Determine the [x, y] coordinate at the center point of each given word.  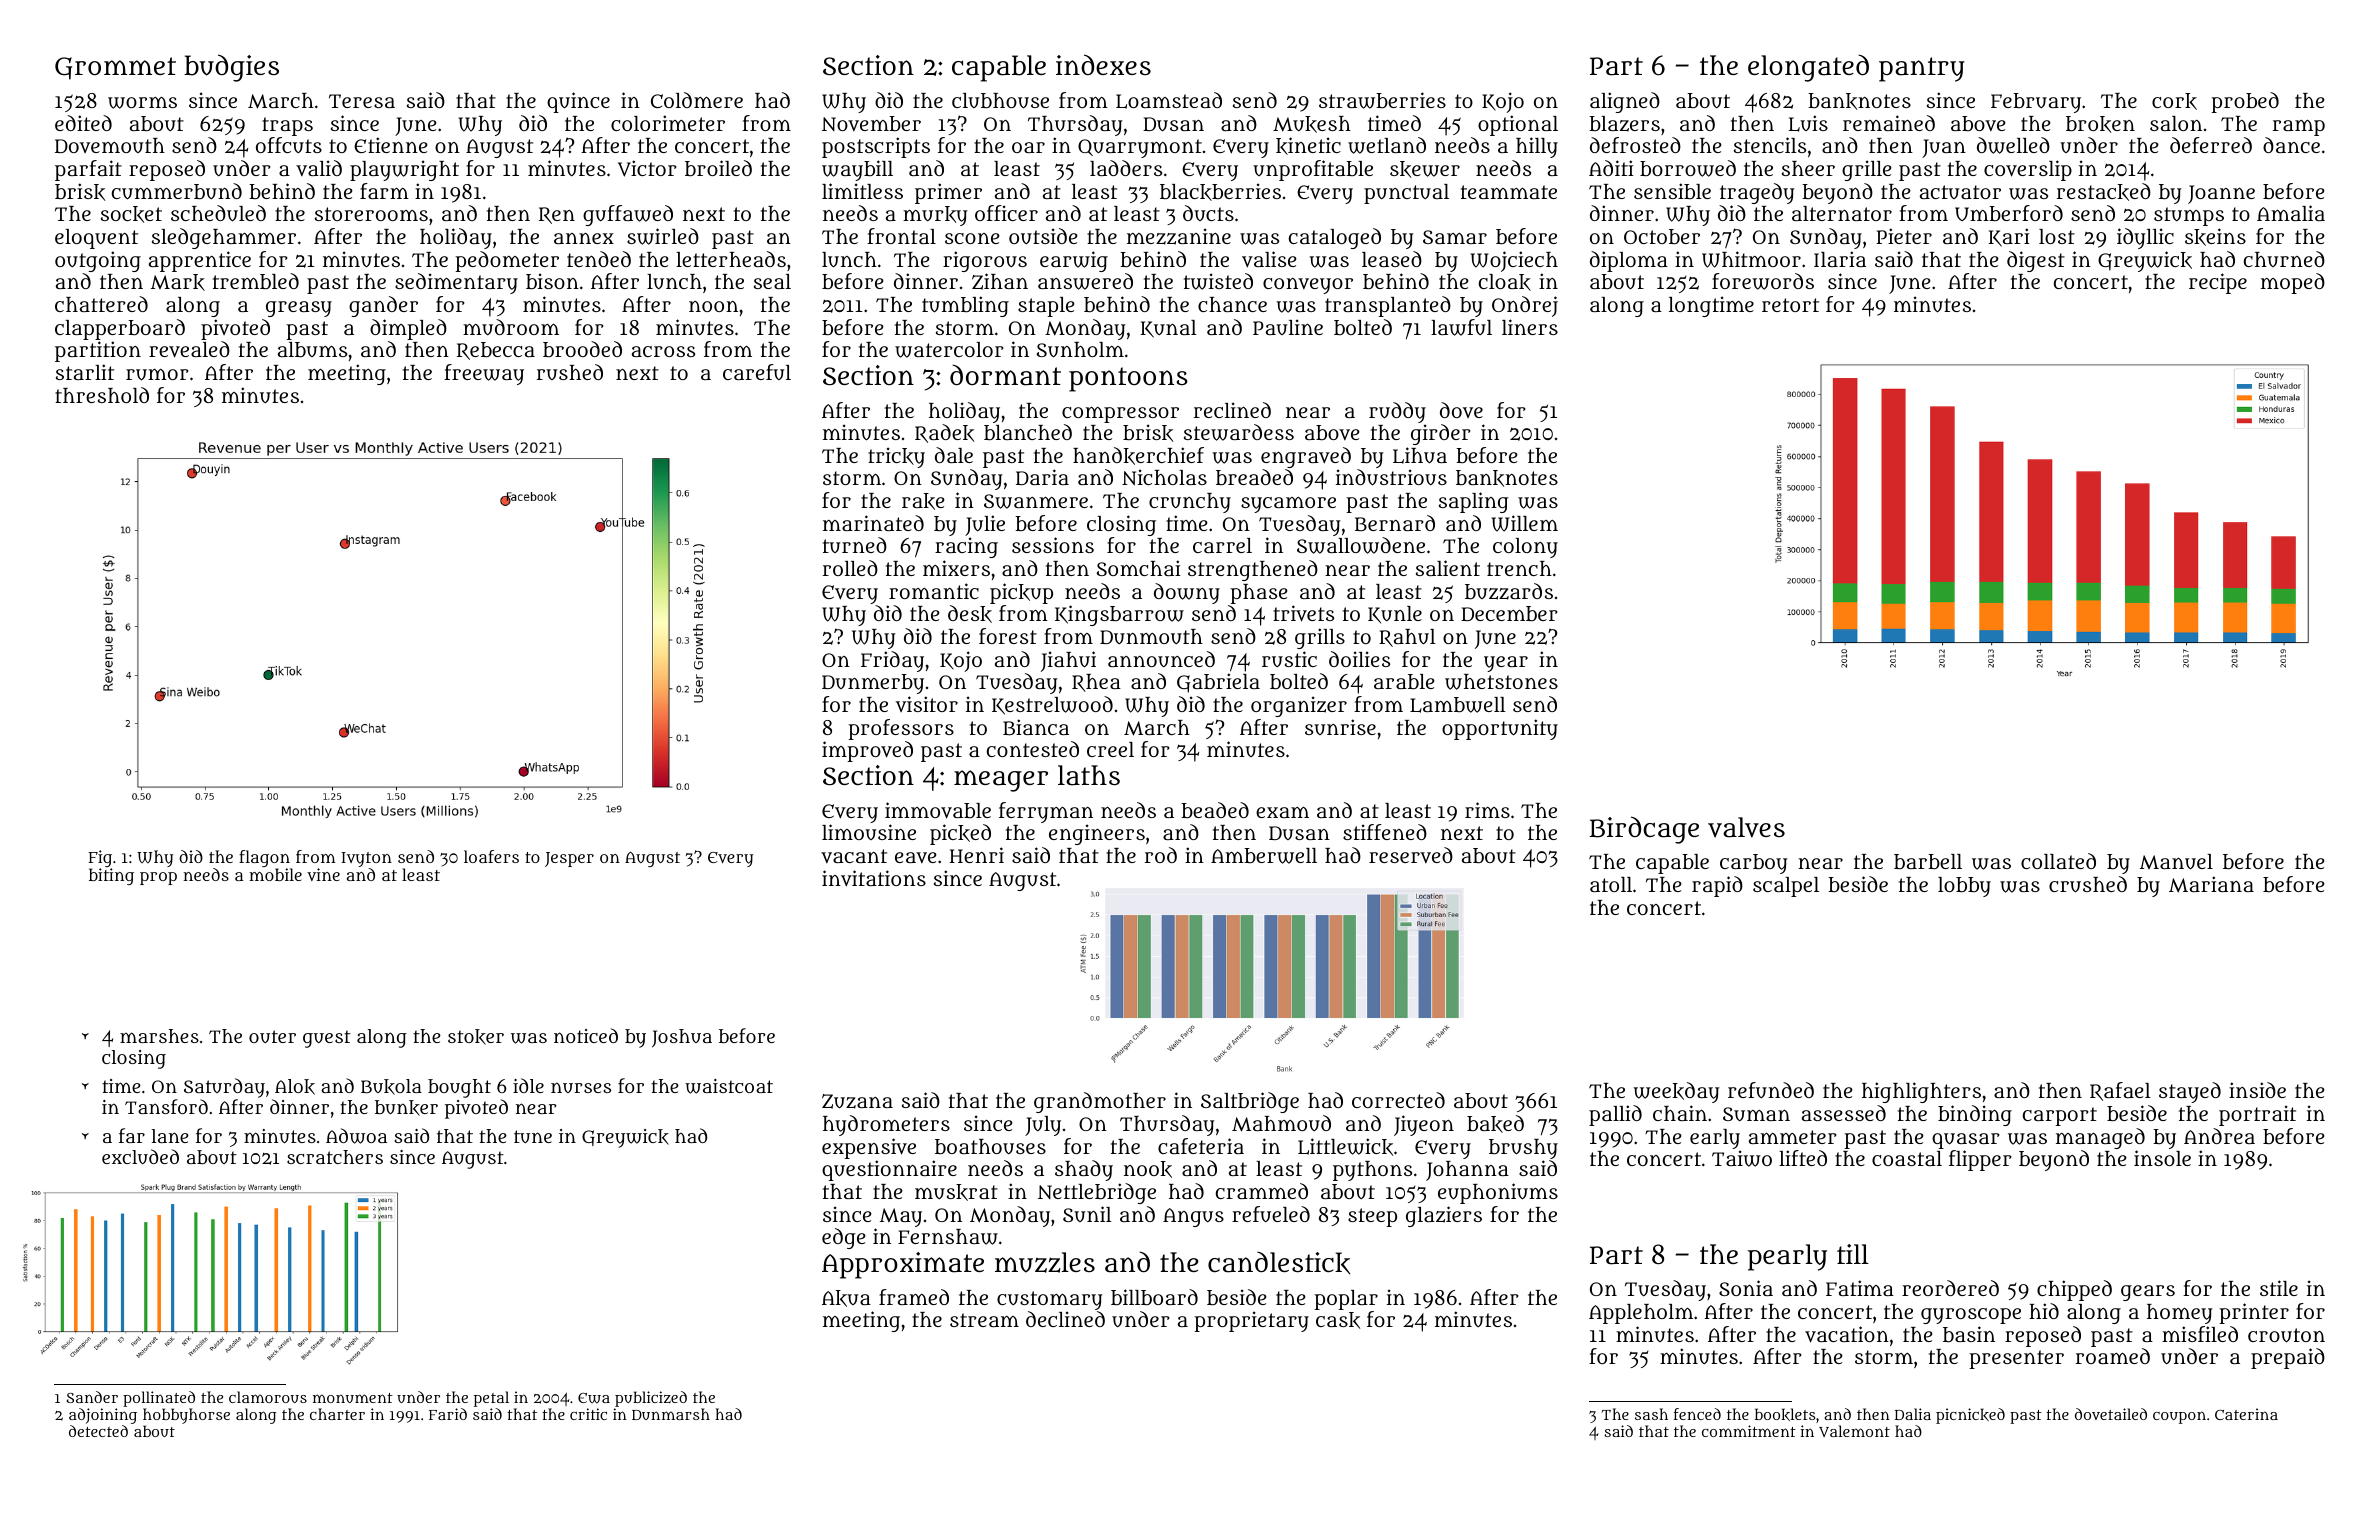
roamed [2113, 1356]
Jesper [569, 859]
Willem [1525, 523]
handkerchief [1138, 456]
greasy [299, 309]
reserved [1411, 855]
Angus [1193, 1217]
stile [2279, 1288]
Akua [846, 1298]
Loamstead [1169, 100]
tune [533, 1136]
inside [2257, 1090]
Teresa [362, 101]
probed [2245, 102]
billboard [1154, 1297]
